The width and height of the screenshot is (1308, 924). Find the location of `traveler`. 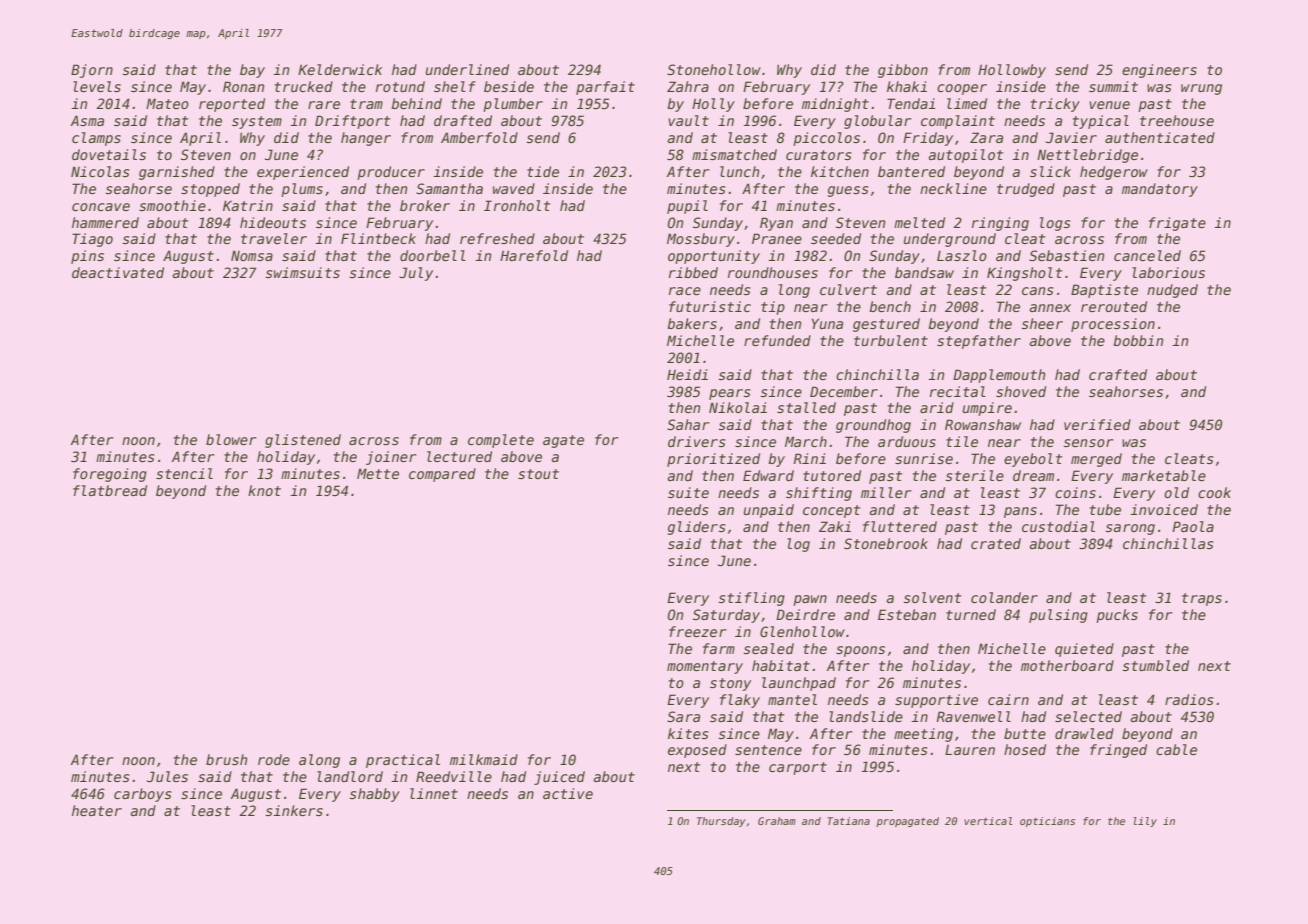

traveler is located at coordinates (274, 238).
